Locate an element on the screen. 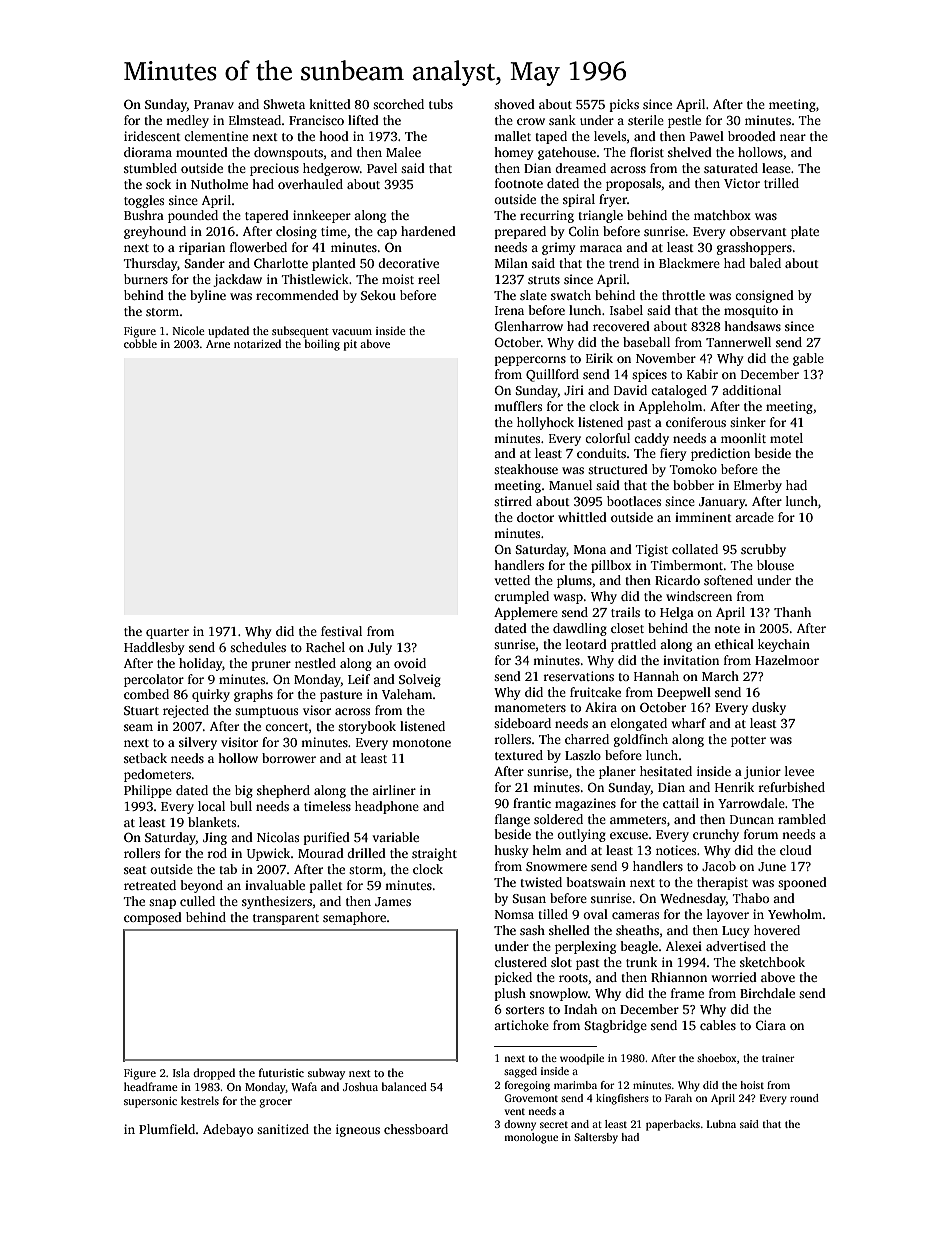 This screenshot has height=1233, width=952. Thursday is located at coordinates (151, 264).
